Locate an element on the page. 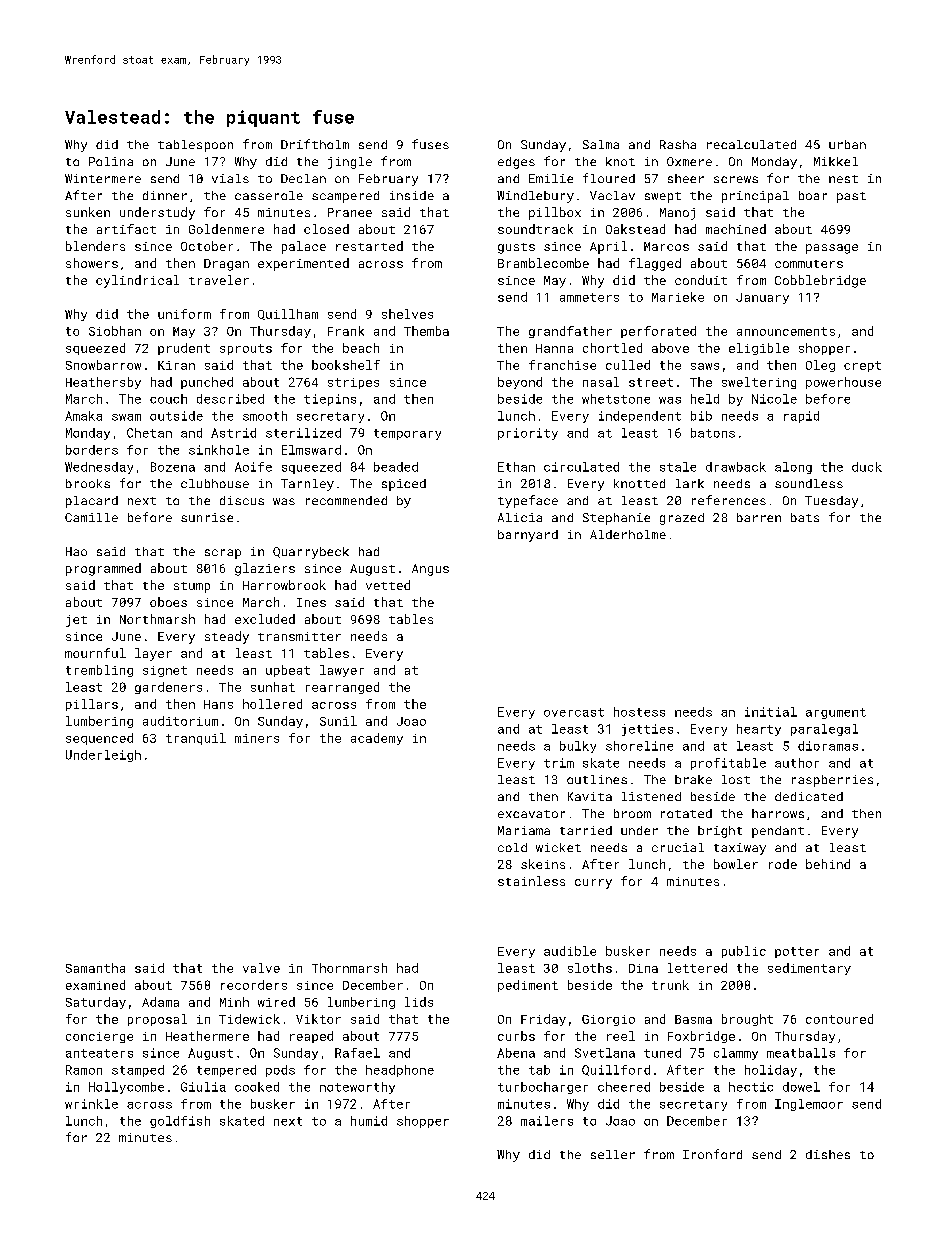 This page has height=1233, width=952. urban is located at coordinates (847, 144).
